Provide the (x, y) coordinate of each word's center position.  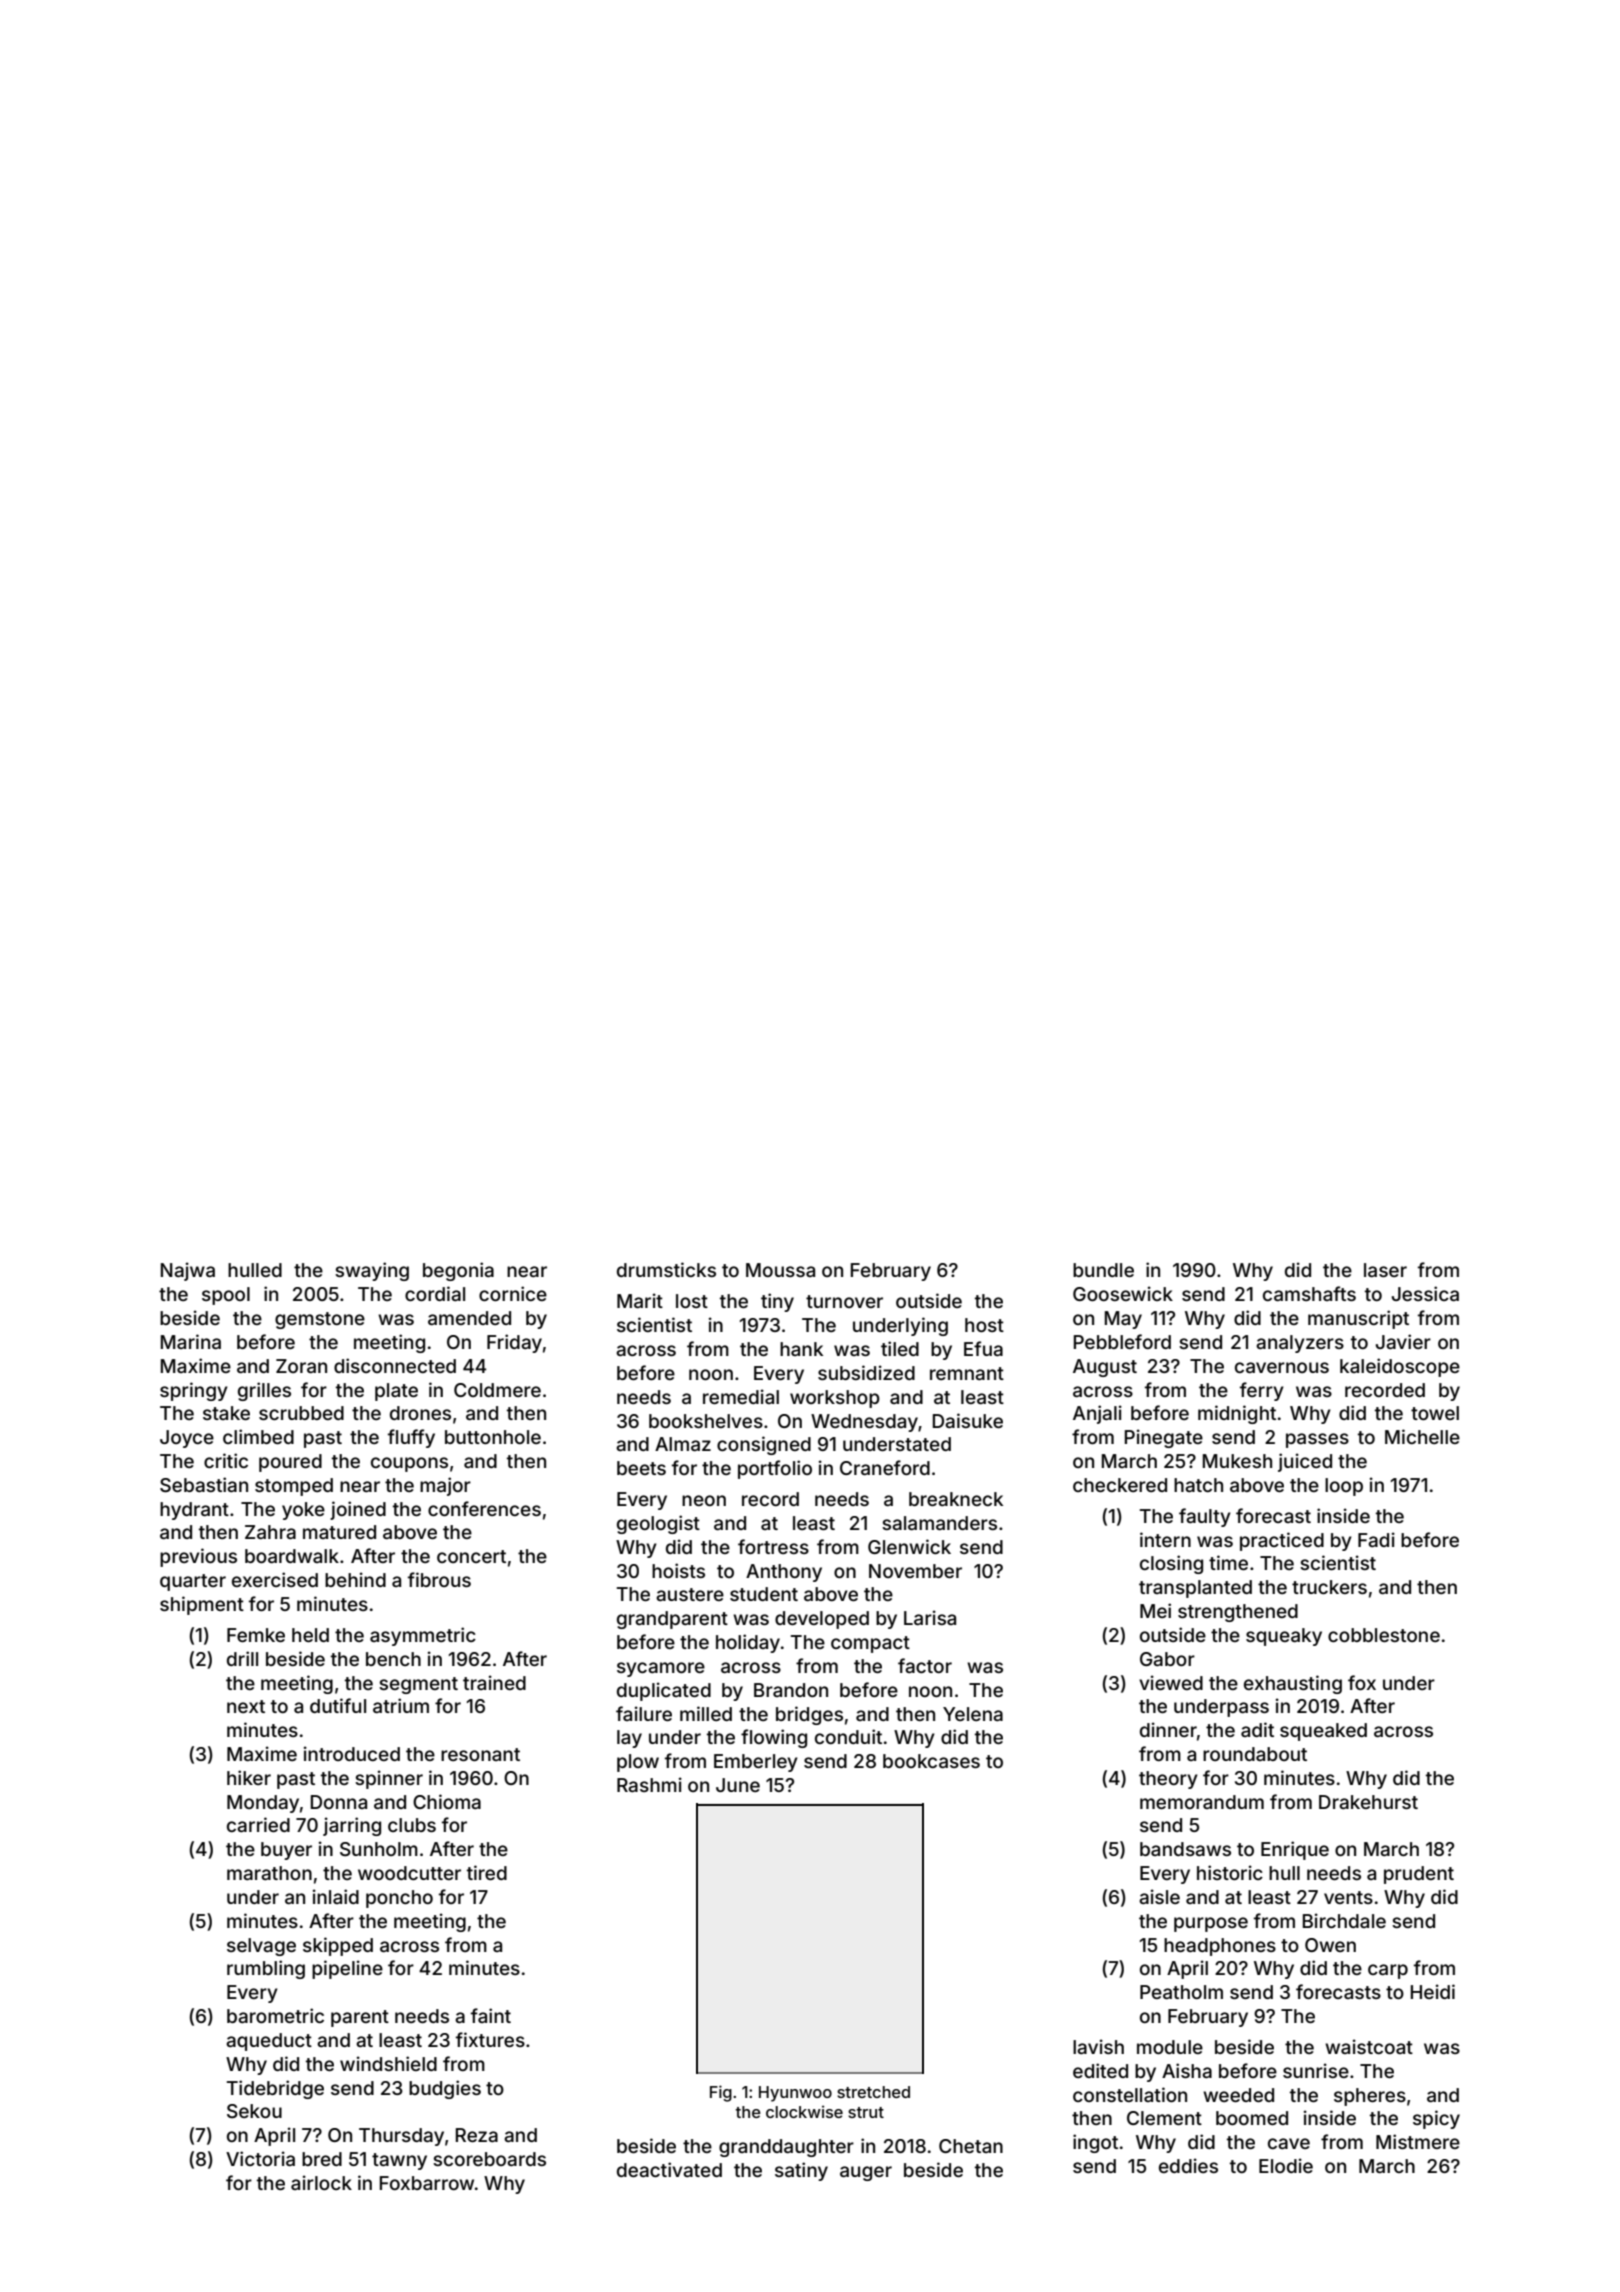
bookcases (931, 1761)
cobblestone (1384, 1635)
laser (1385, 1270)
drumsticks (666, 1269)
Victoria (260, 2158)
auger (866, 2173)
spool (226, 1296)
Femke (256, 1635)
